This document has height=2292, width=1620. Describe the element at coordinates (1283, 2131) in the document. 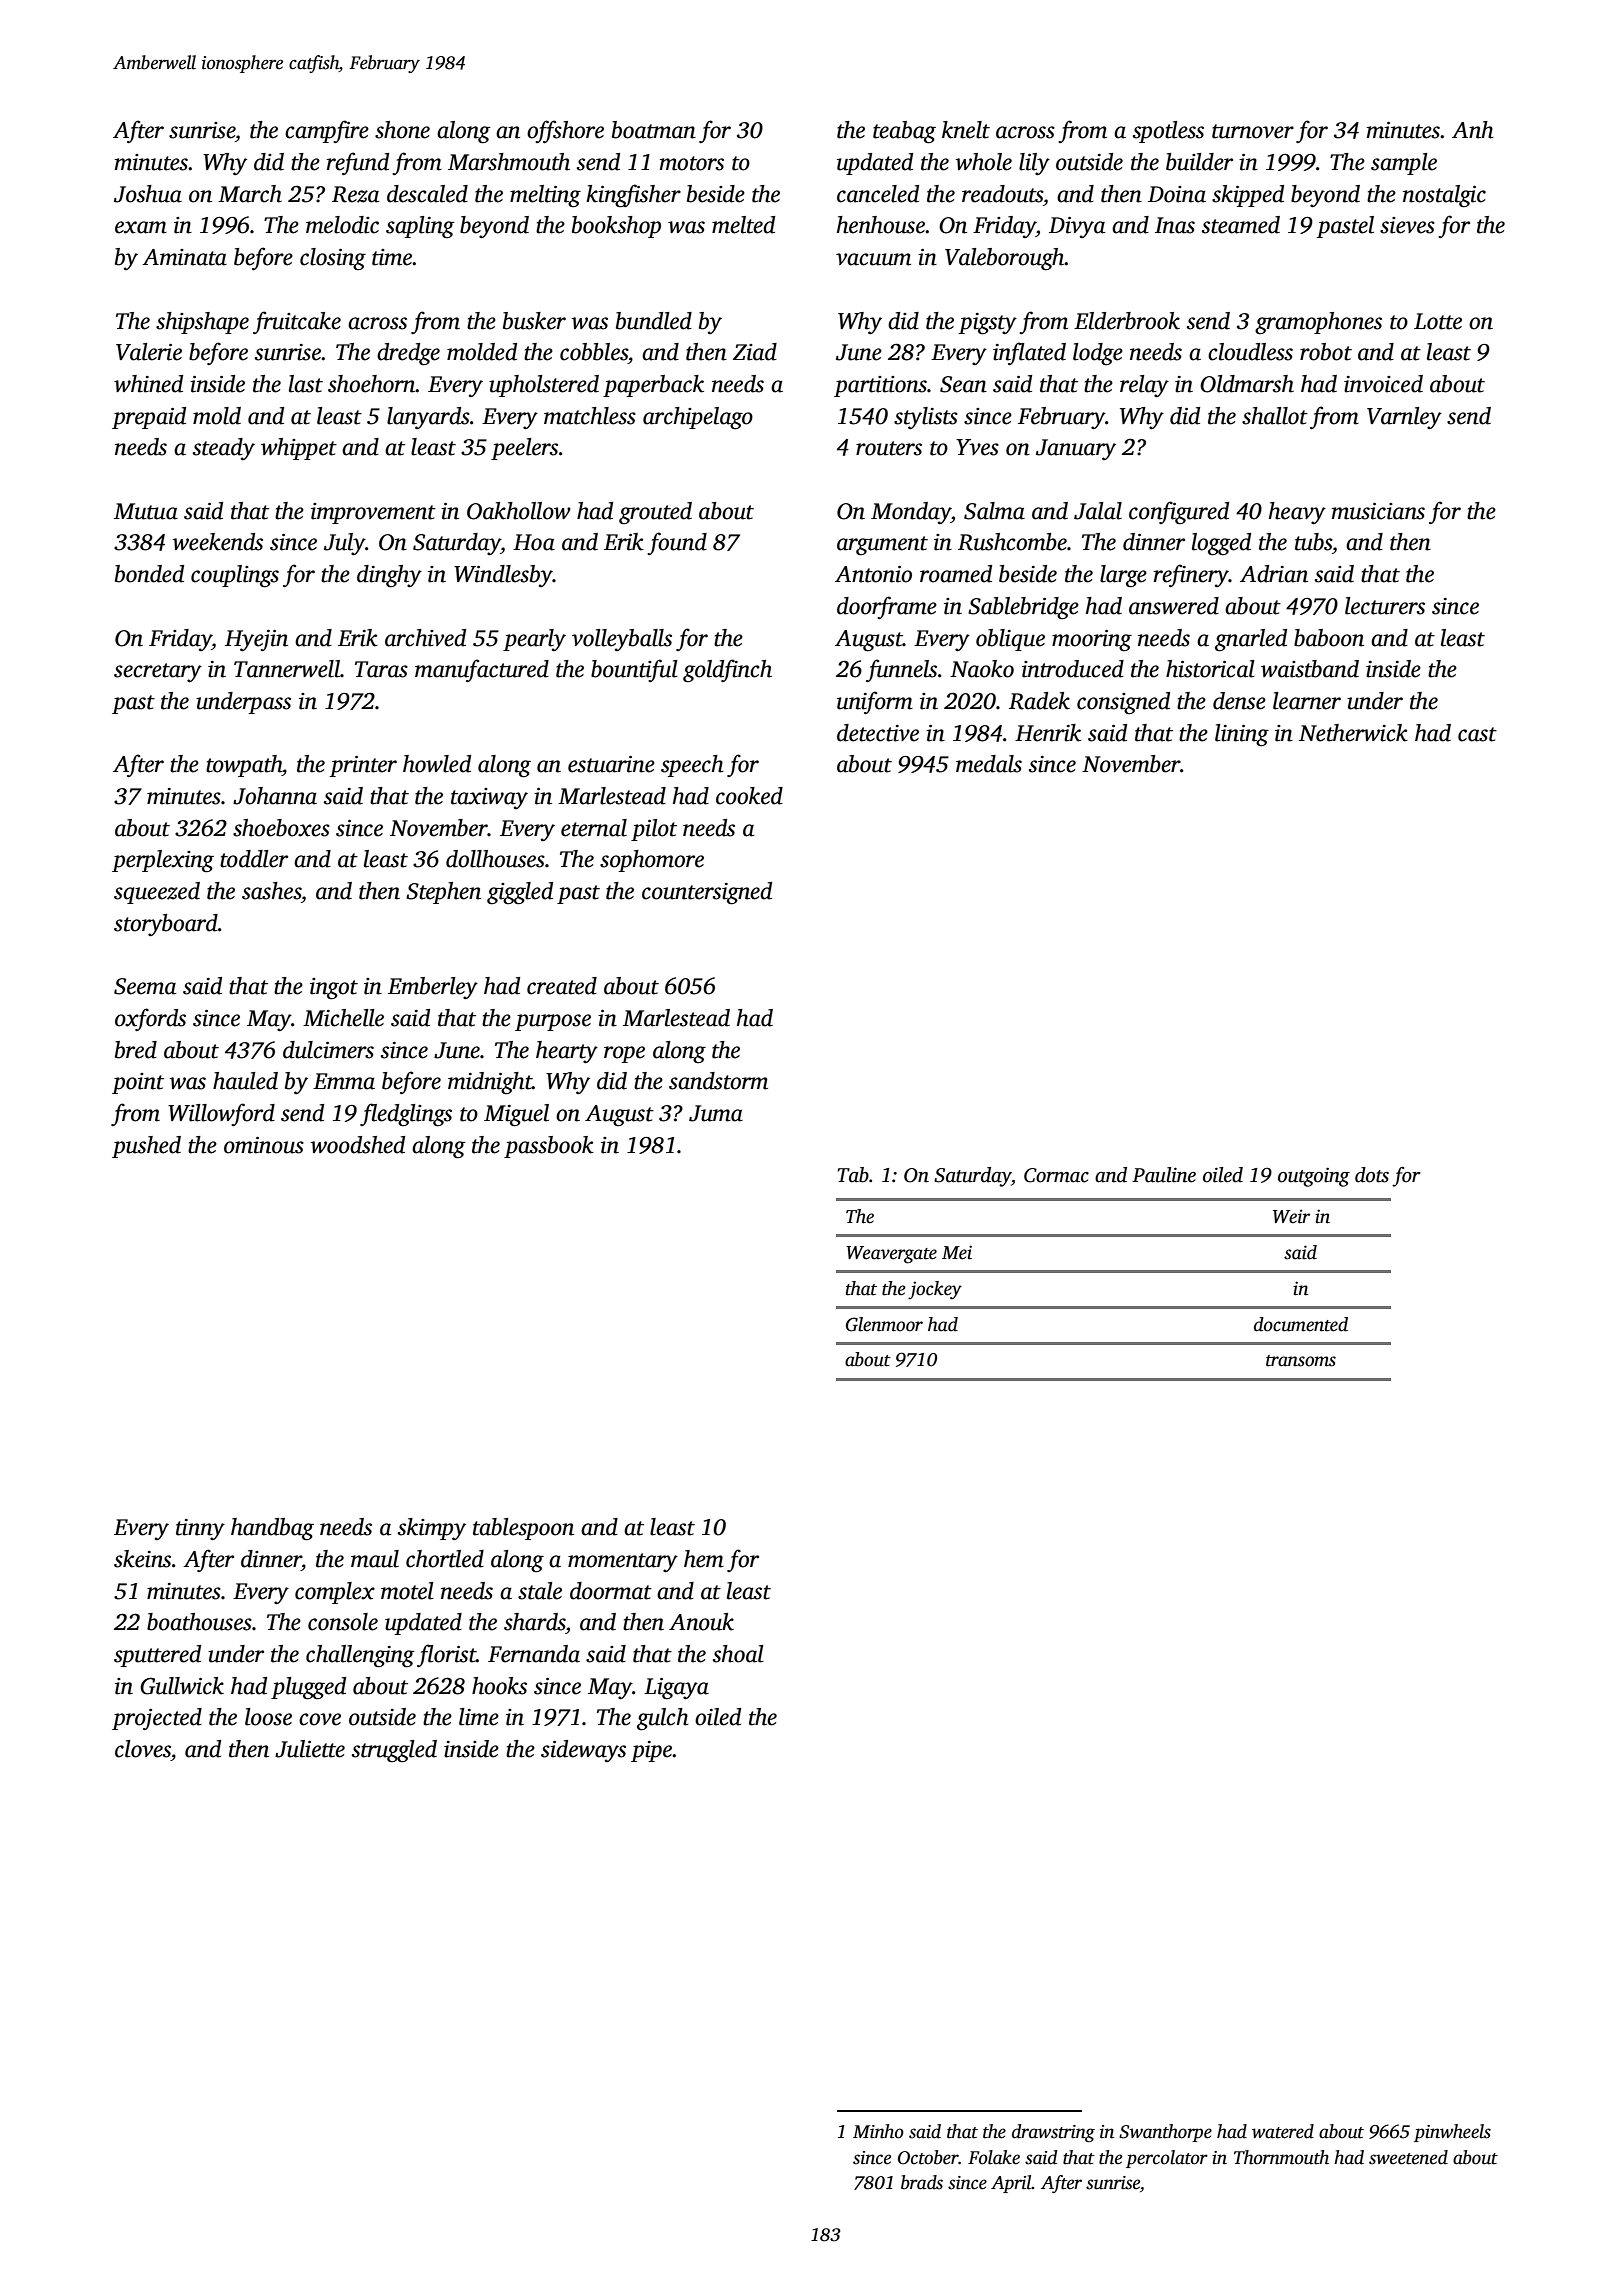

I see `watered` at that location.
